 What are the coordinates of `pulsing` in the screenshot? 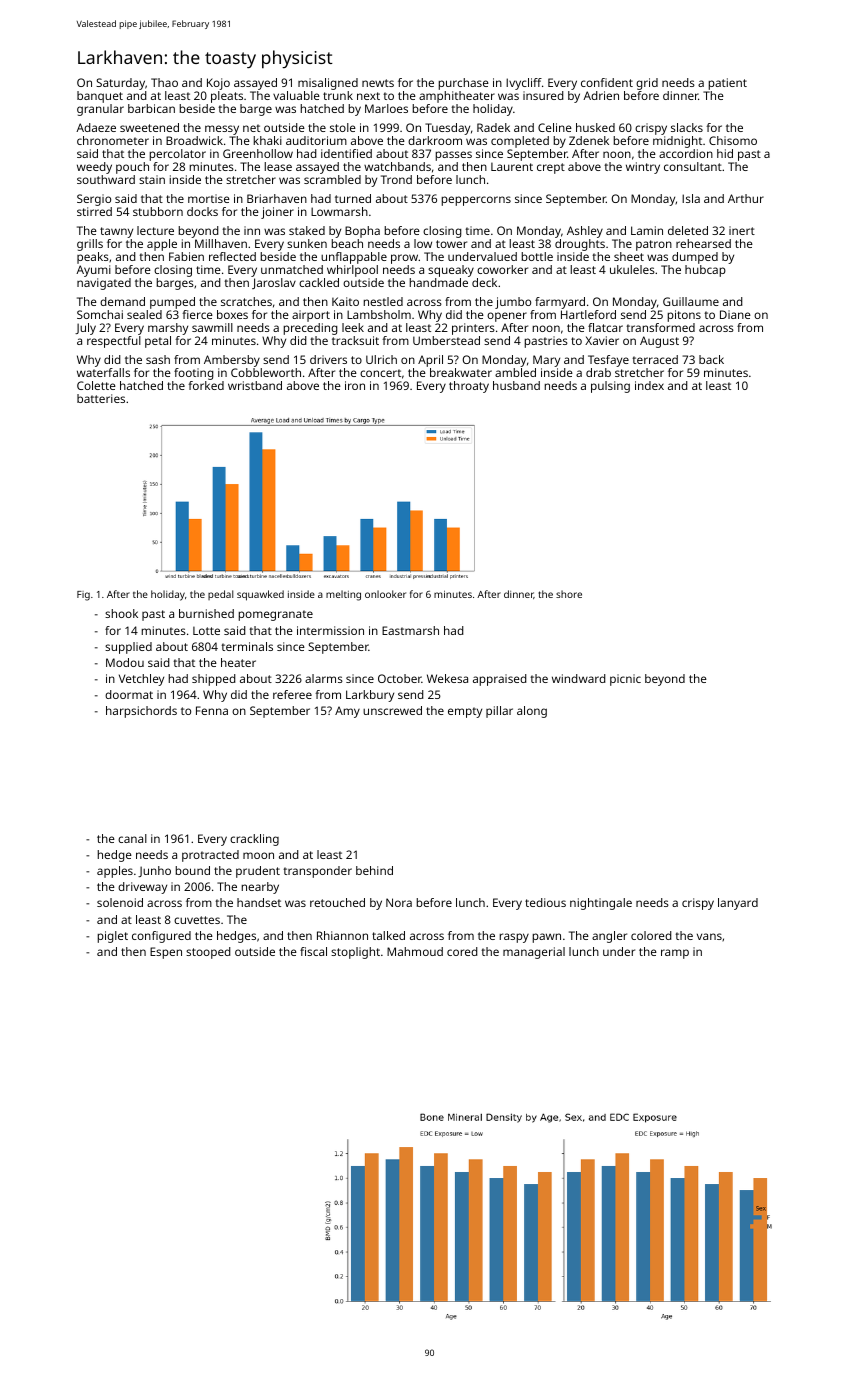 It's located at (610, 387).
